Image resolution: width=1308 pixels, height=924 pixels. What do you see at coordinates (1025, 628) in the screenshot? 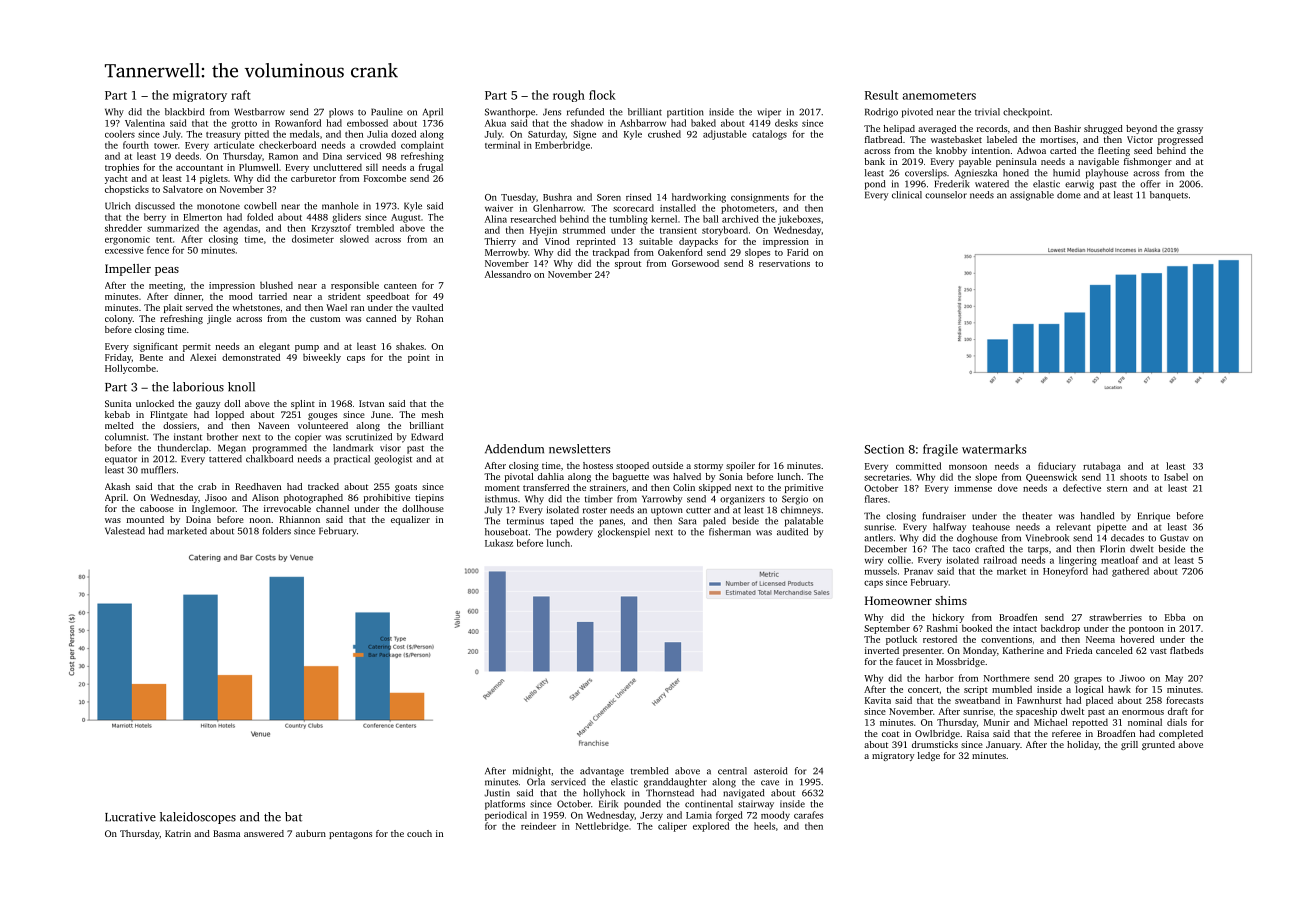
I see `intact` at bounding box center [1025, 628].
